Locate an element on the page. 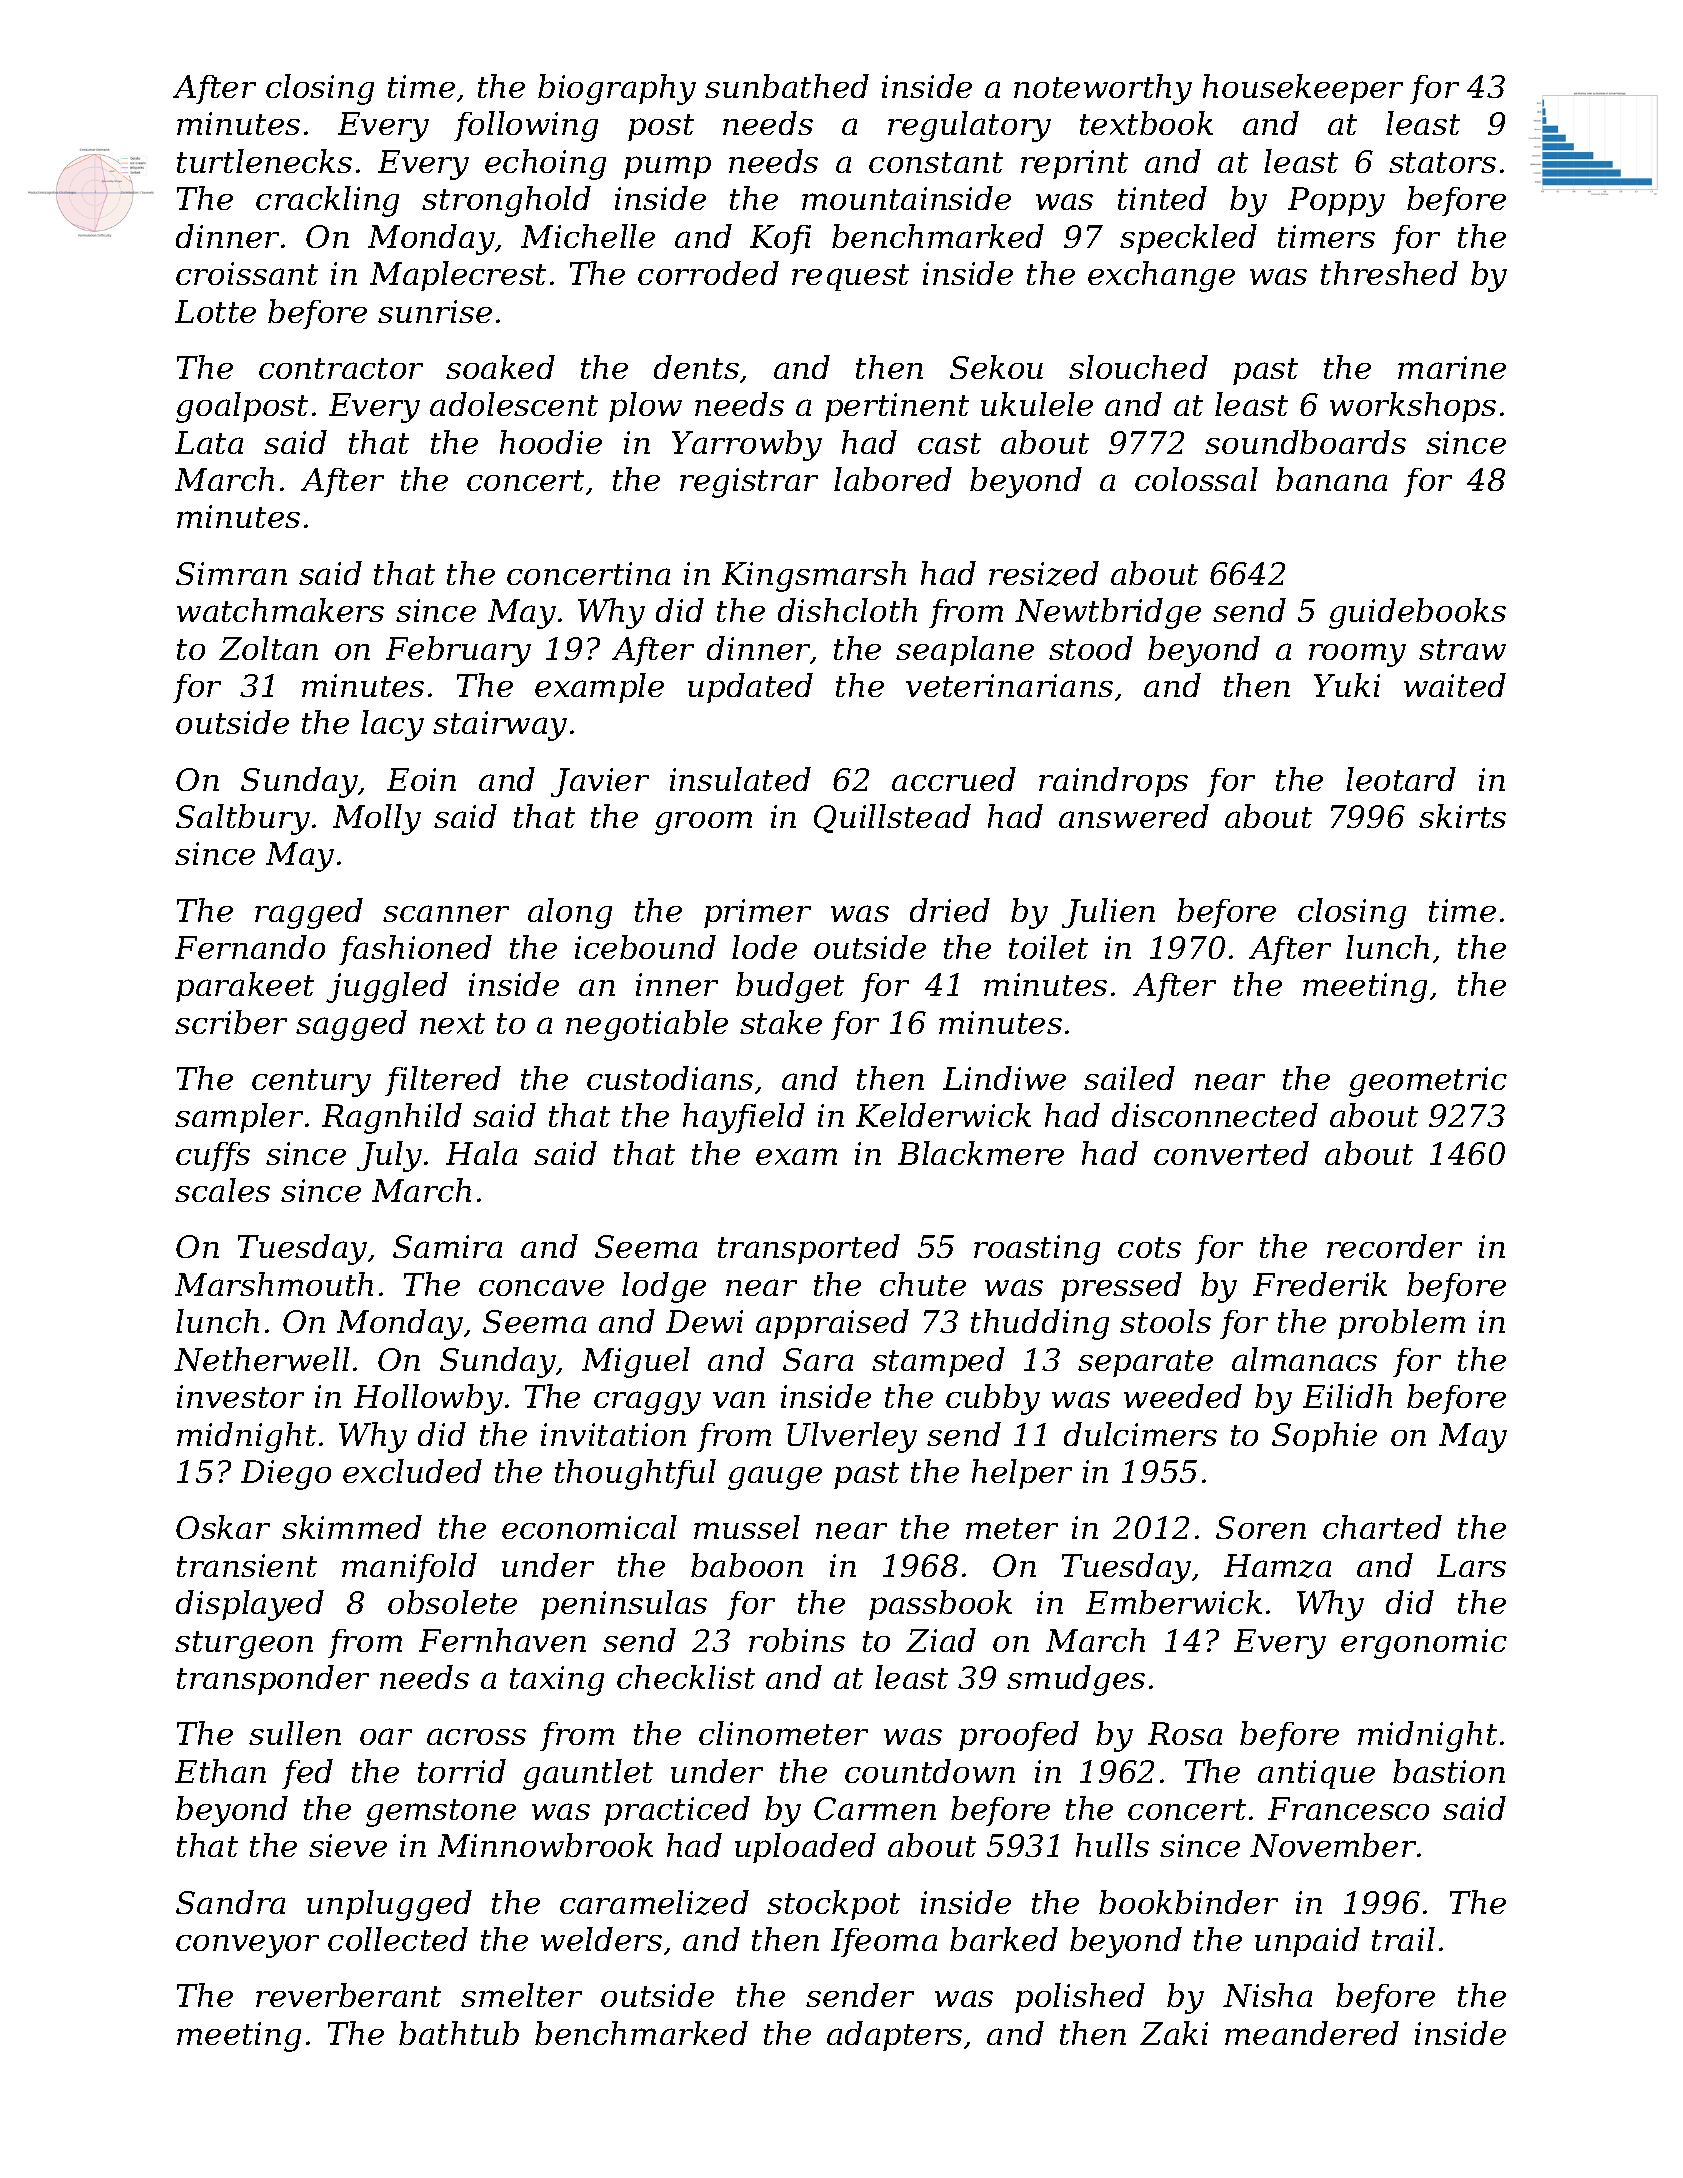 Image resolution: width=1683 pixels, height=2178 pixels. robins is located at coordinates (797, 1640).
